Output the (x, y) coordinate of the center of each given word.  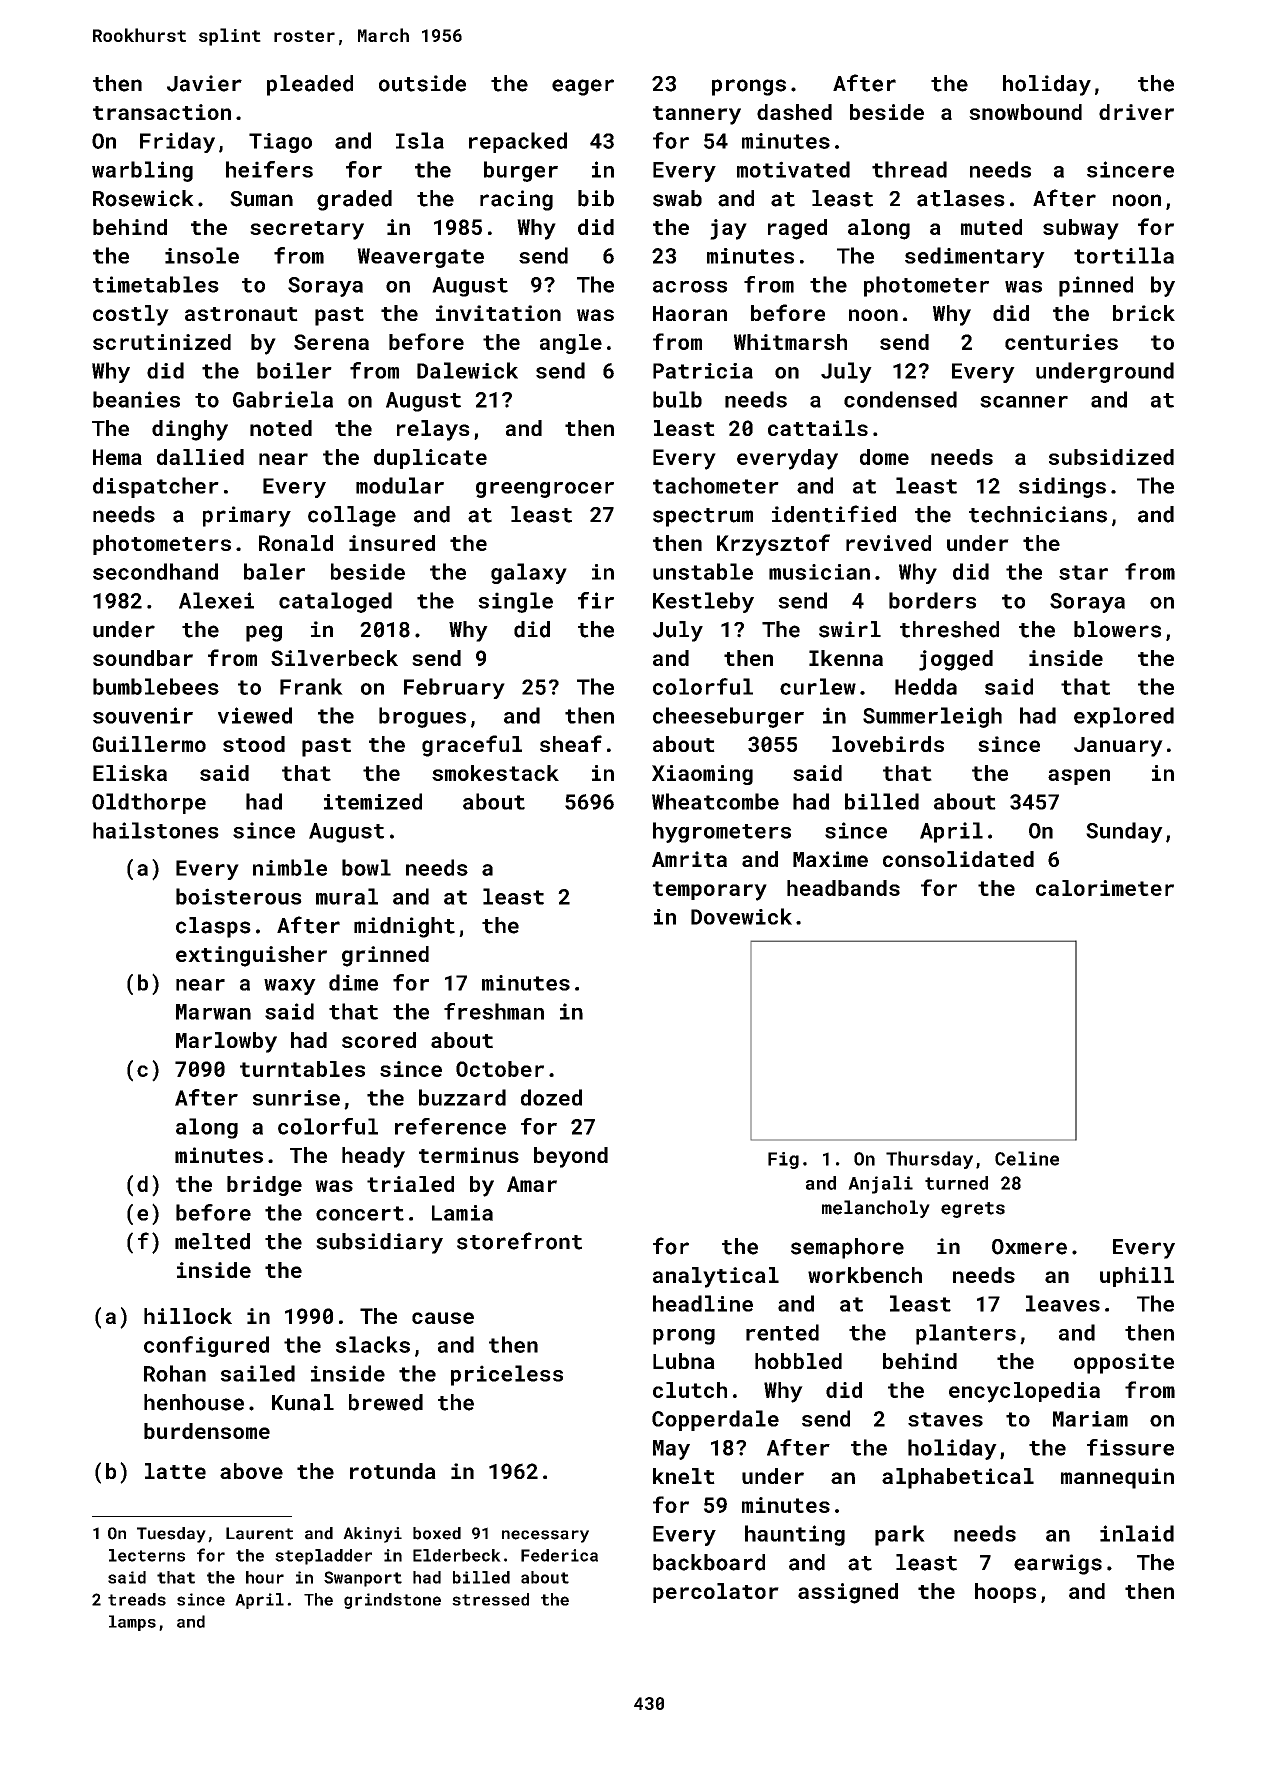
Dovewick (741, 916)
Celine (1027, 1158)
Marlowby (226, 1042)
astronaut (241, 314)
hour (265, 1577)
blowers (1117, 629)
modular (400, 485)
